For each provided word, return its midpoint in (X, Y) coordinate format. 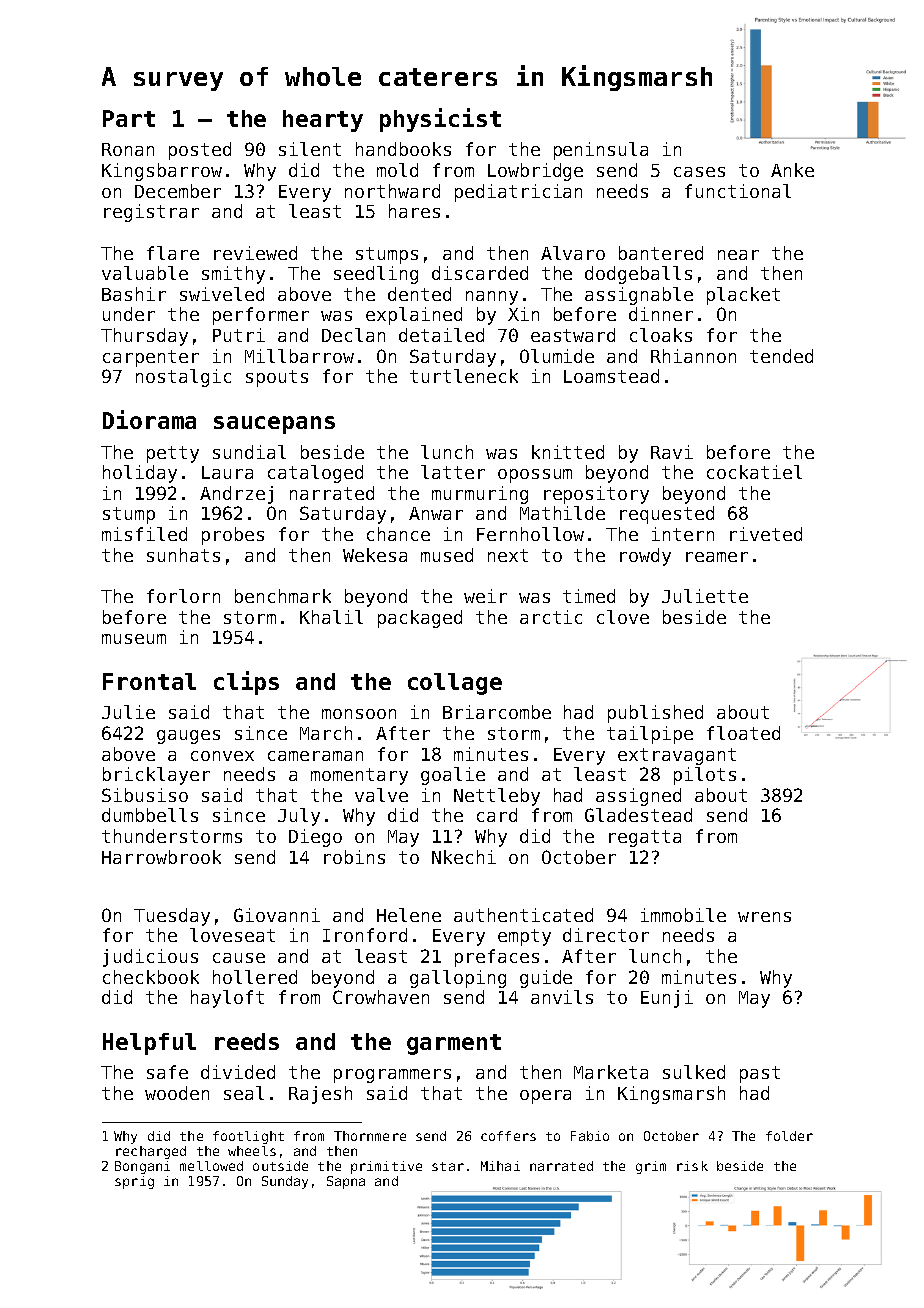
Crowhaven (381, 997)
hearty (323, 121)
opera (545, 1097)
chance (398, 534)
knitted (568, 452)
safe (167, 1072)
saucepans (274, 425)
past (760, 1074)
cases (699, 172)
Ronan (128, 149)
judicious (150, 958)
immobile (683, 915)
